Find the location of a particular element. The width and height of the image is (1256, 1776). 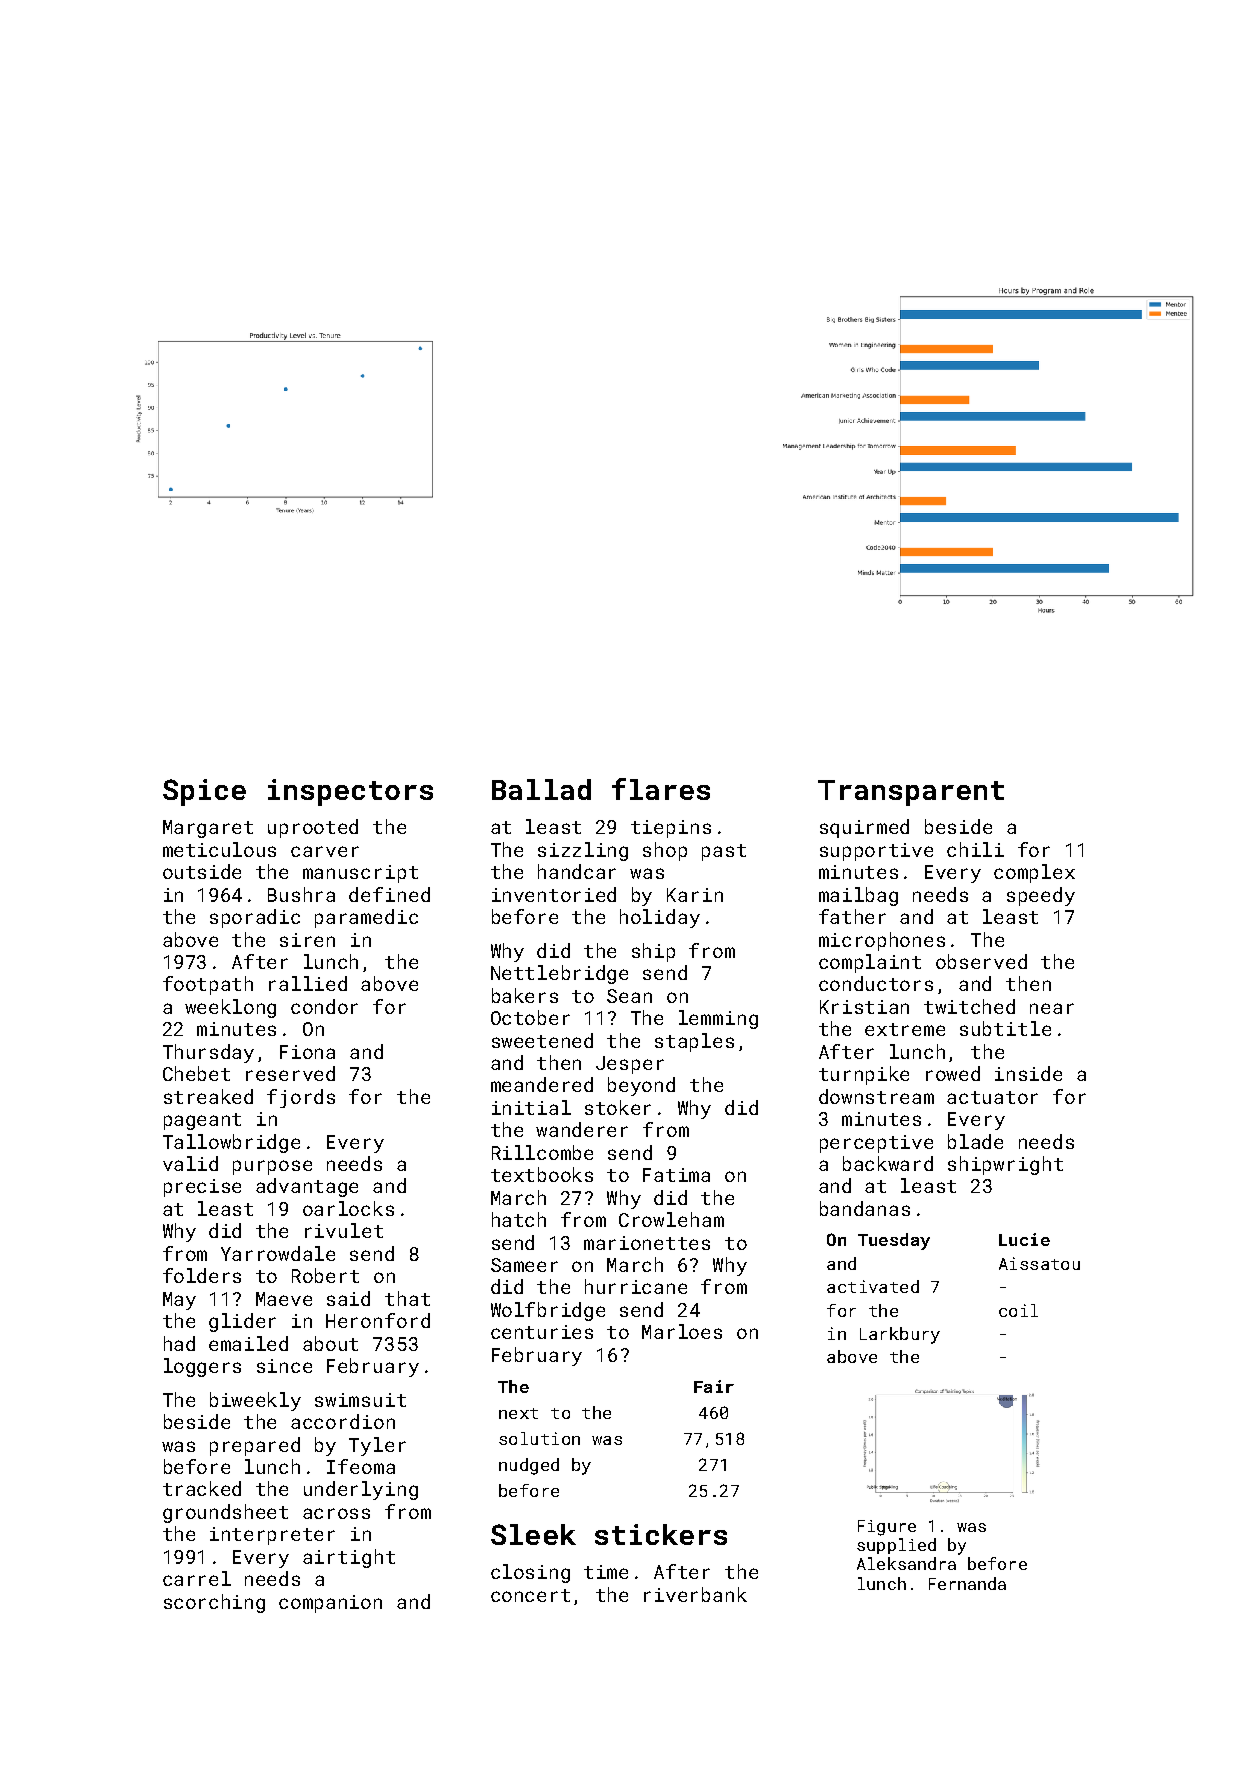

Wolfbridge is located at coordinates (548, 1311).
